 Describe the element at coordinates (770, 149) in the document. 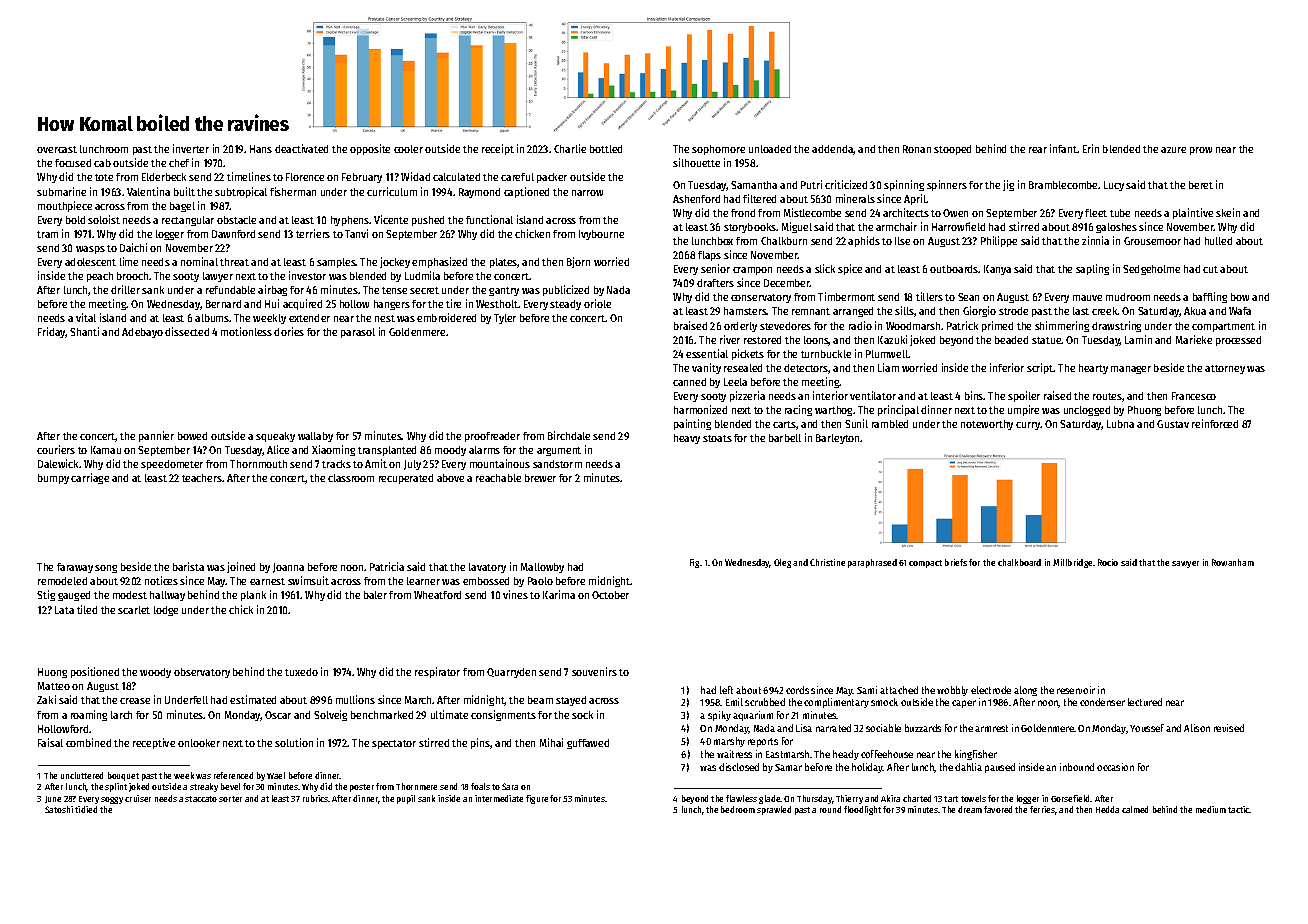

I see `unloaded` at that location.
